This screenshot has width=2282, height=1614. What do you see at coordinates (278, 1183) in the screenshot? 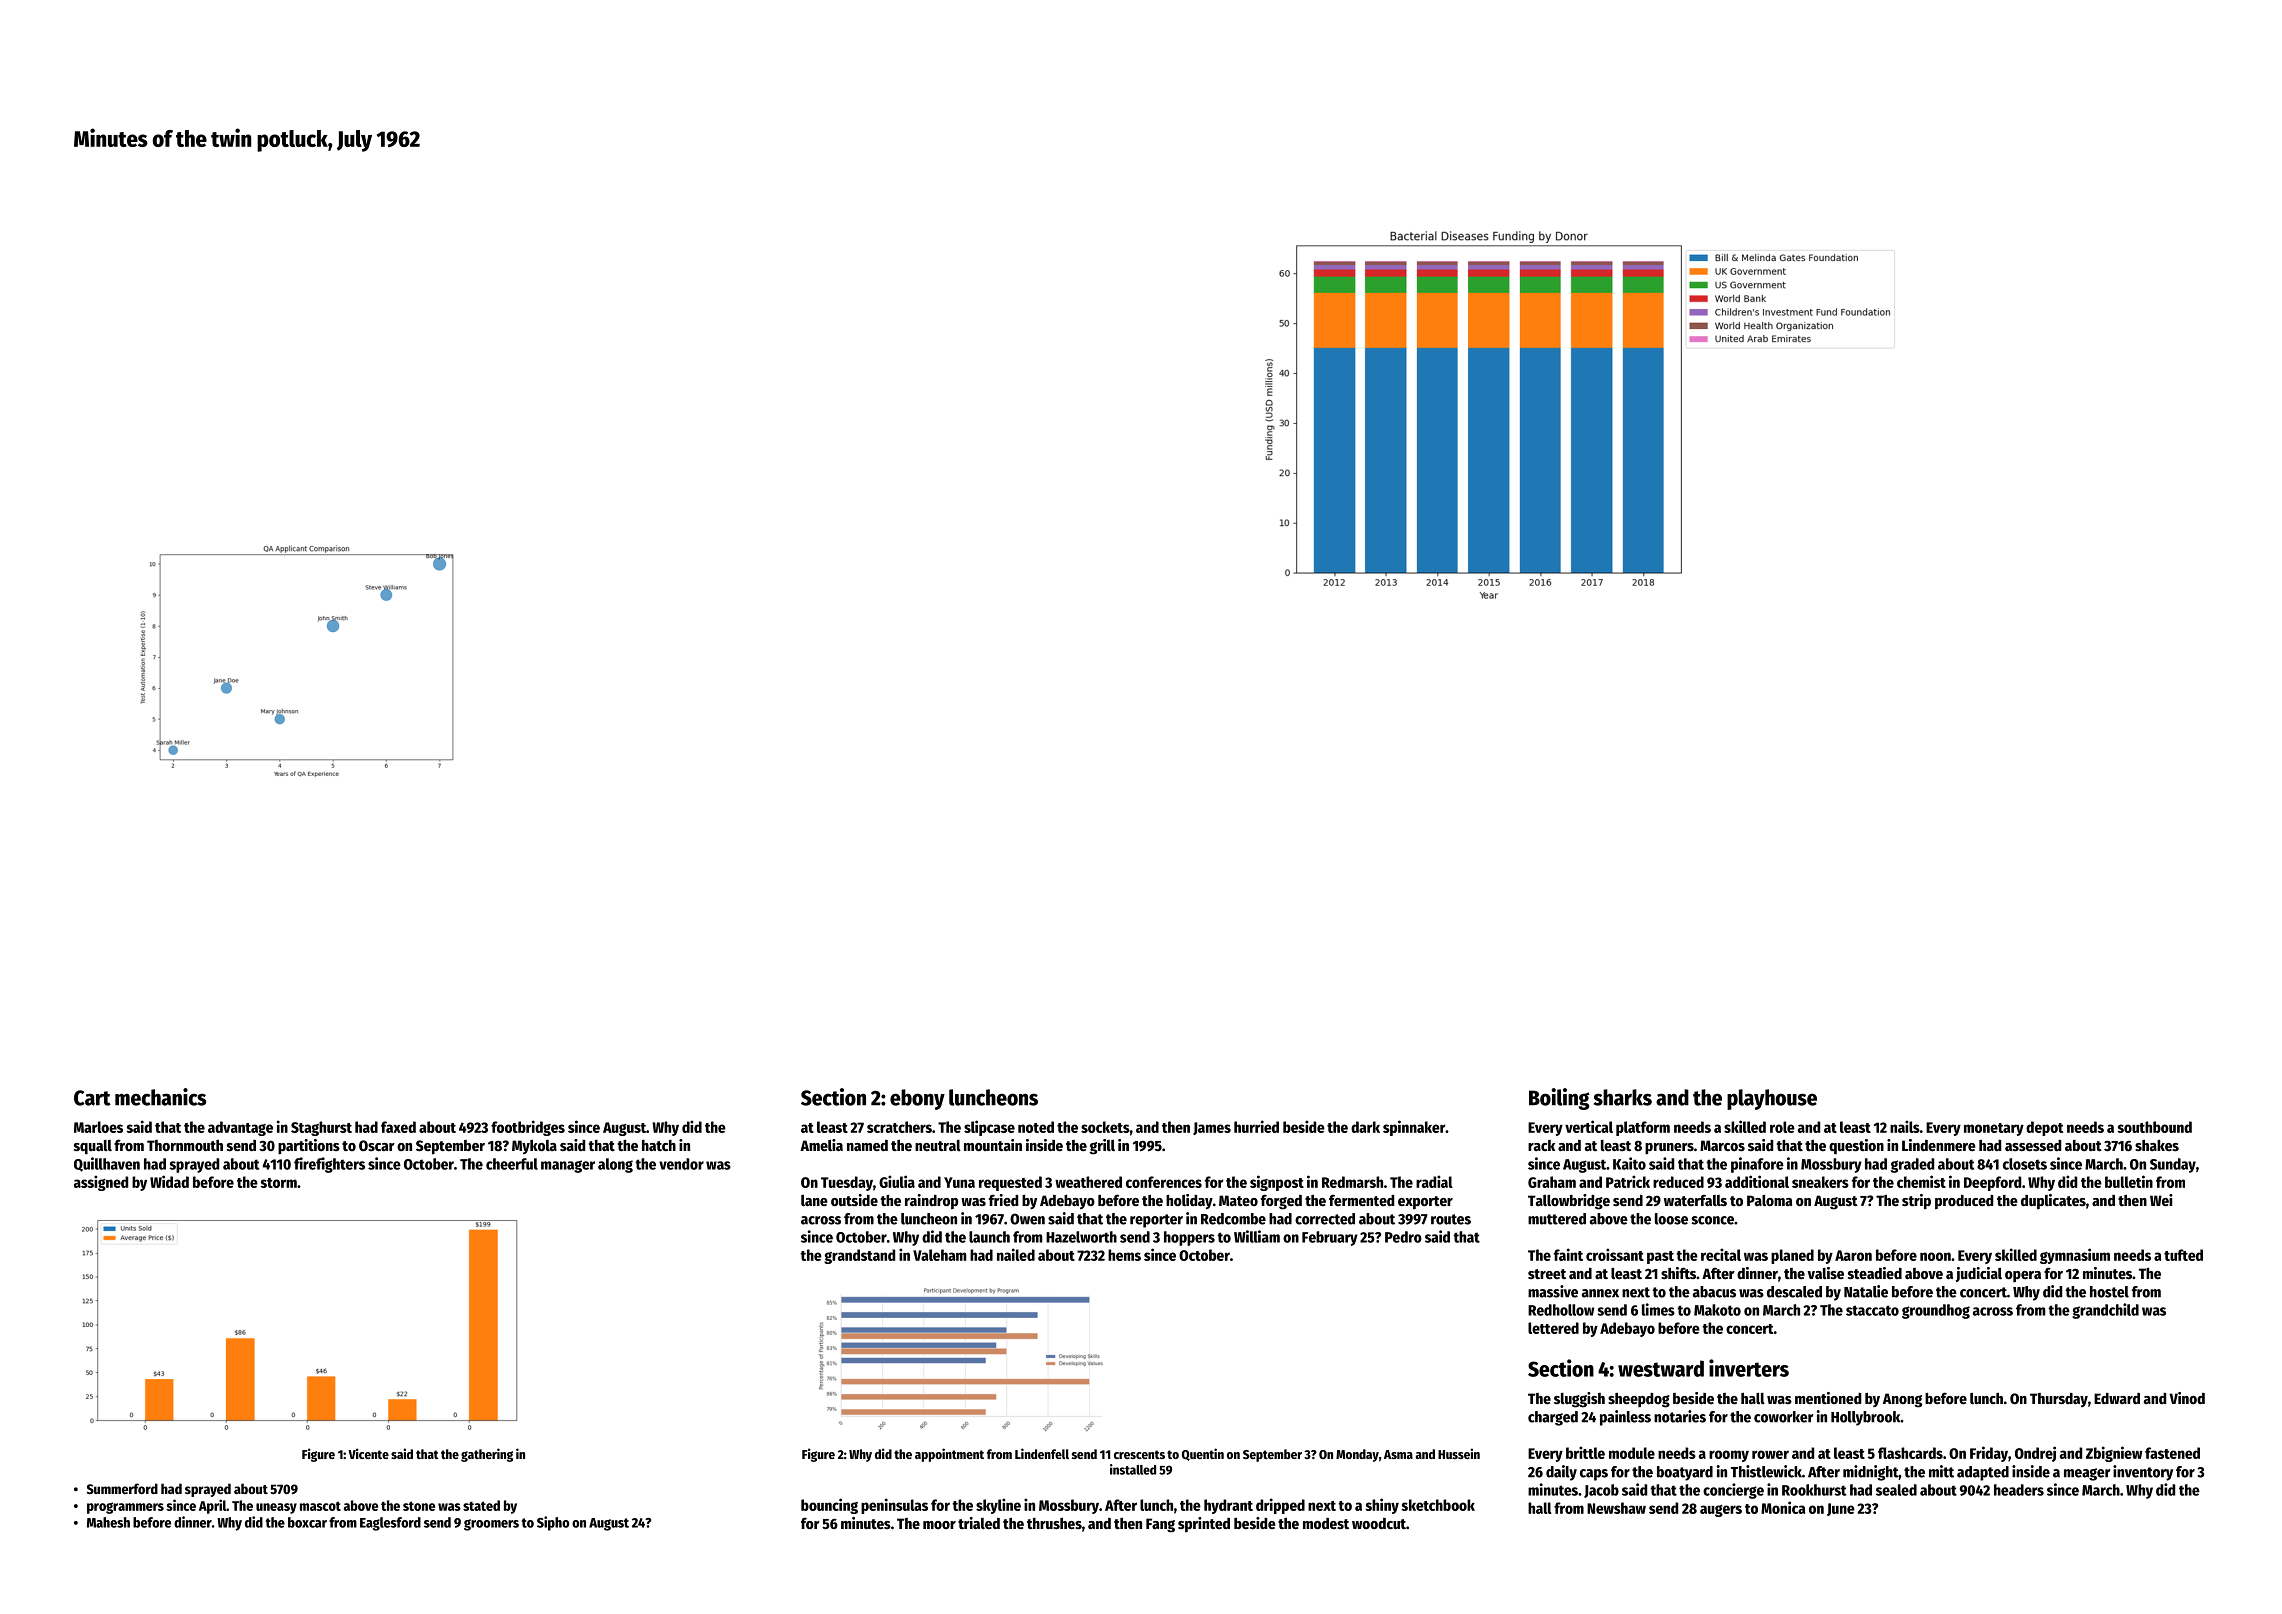
I see `storm` at bounding box center [278, 1183].
